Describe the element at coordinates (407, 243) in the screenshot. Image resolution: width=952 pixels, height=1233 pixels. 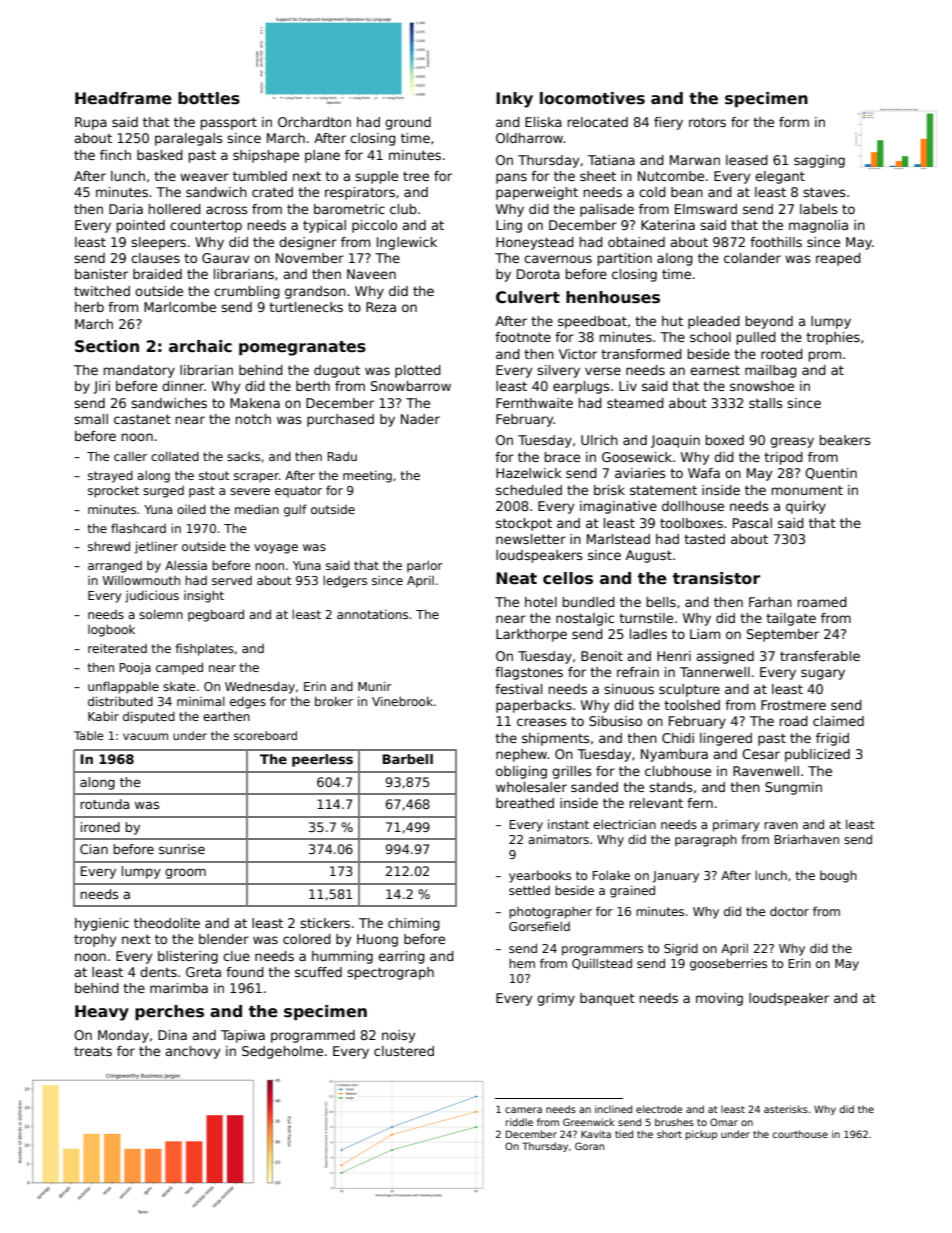
I see `Inglewick` at that location.
